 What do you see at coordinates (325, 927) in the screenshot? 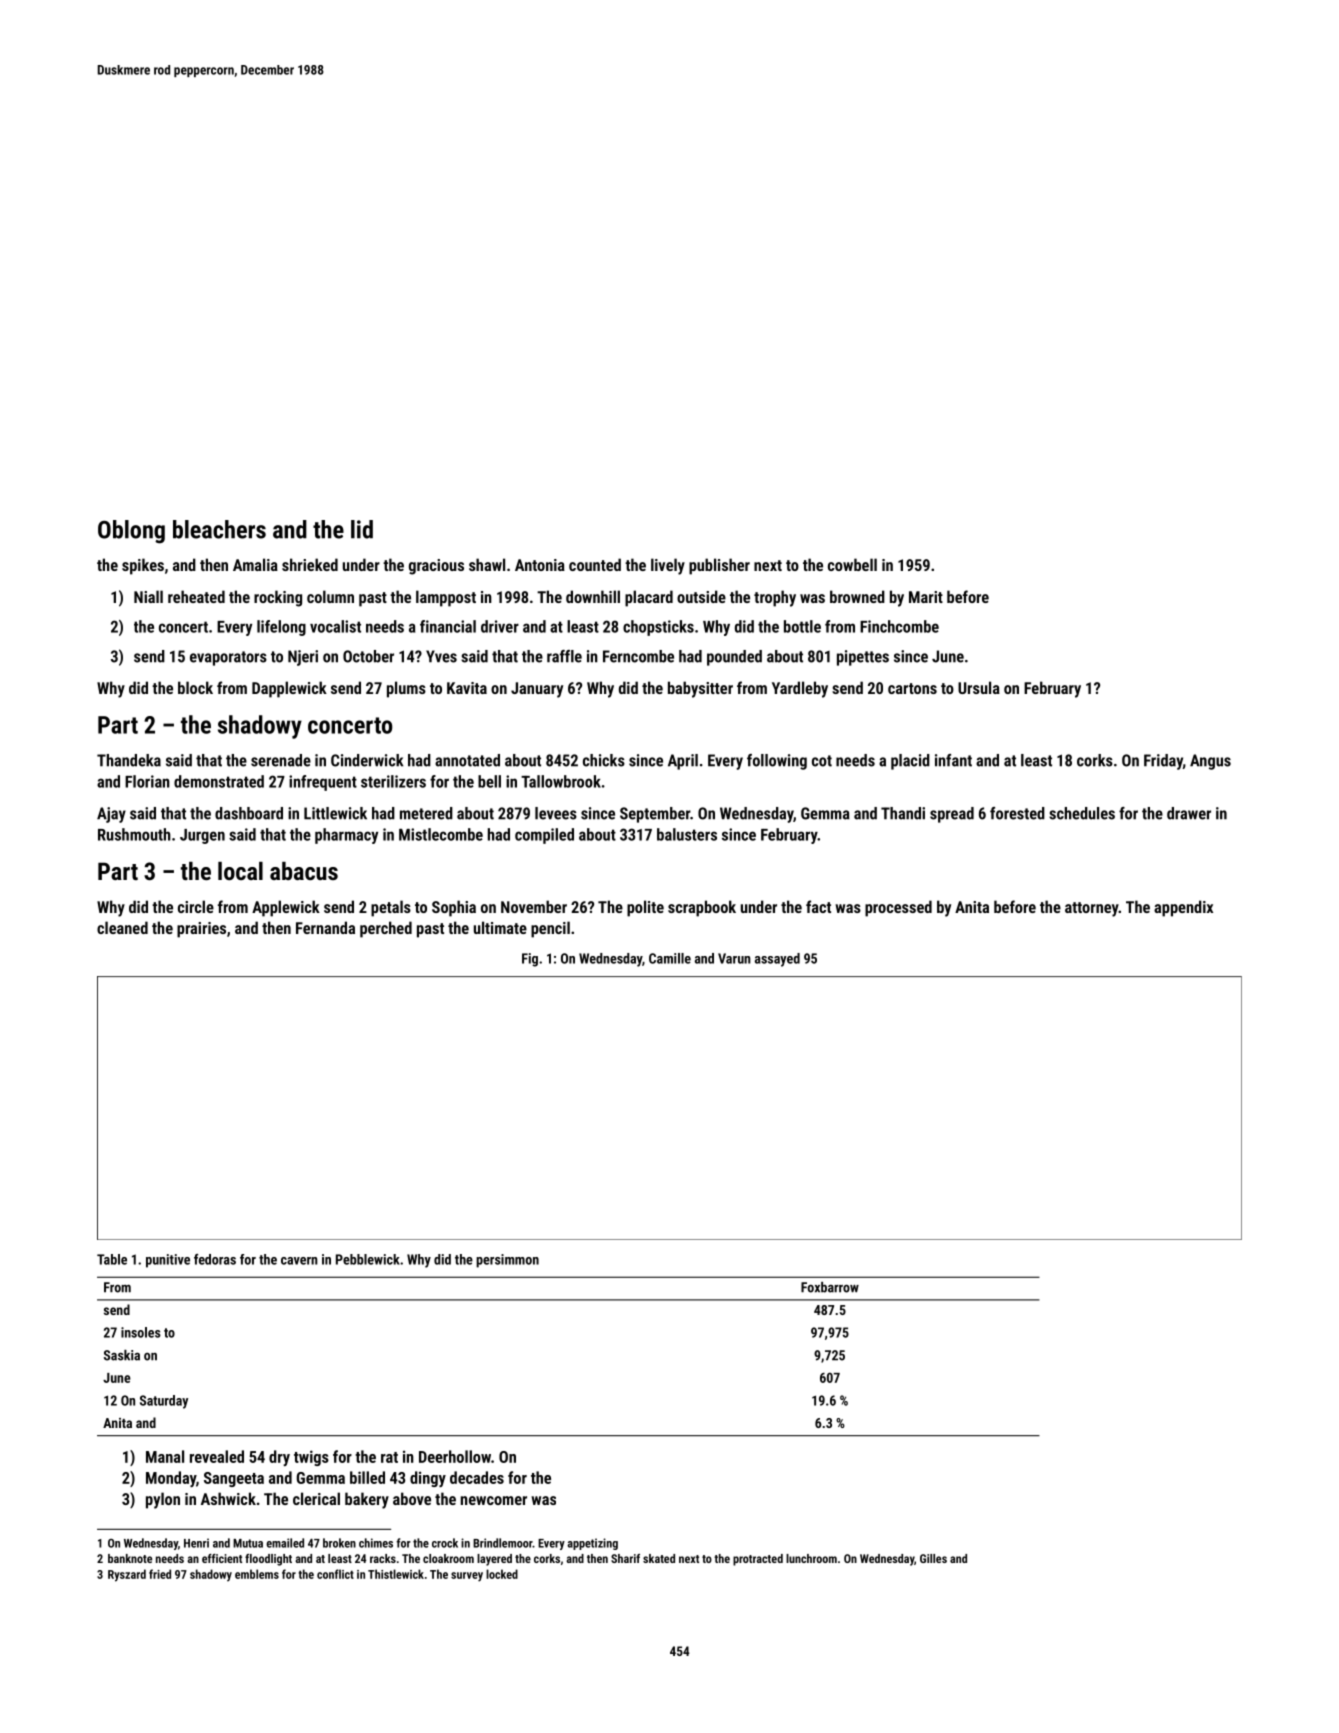
I see `Fernanda` at bounding box center [325, 927].
